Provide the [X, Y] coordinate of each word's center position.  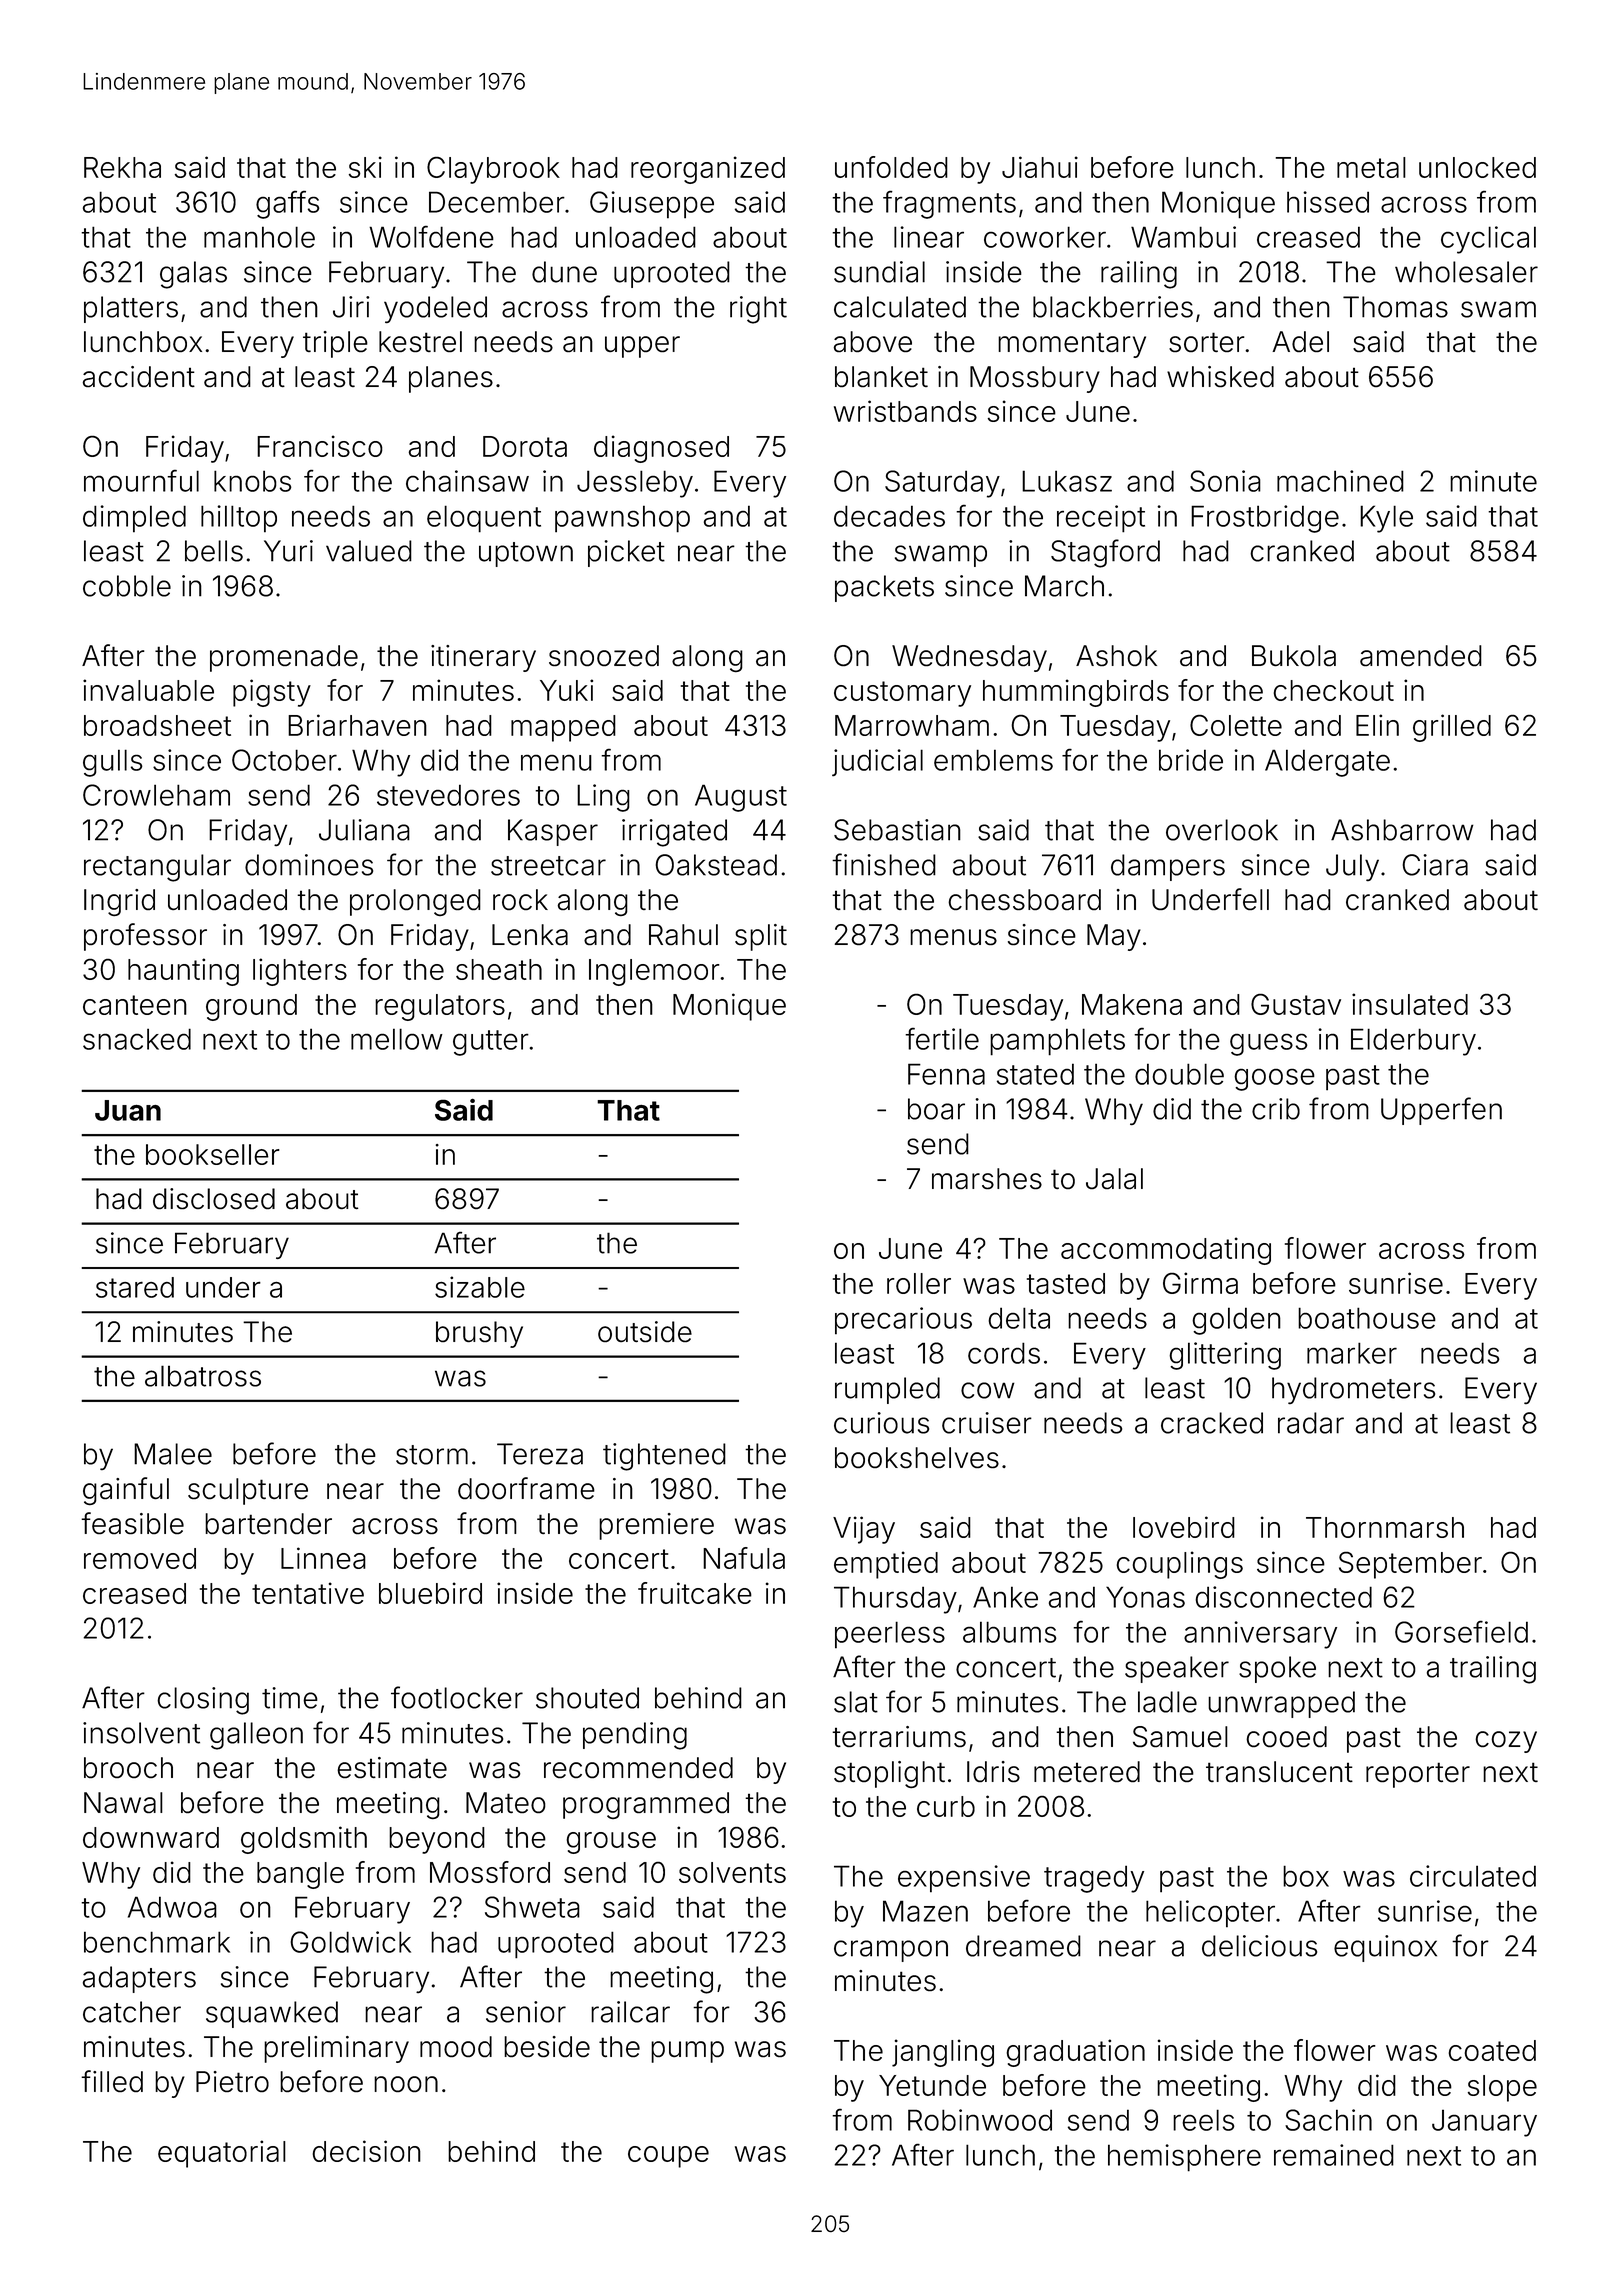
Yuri [288, 551]
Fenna [946, 1074]
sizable [480, 1287]
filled [112, 2081]
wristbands [905, 411]
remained [1334, 2155]
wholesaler [1466, 272]
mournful [141, 481]
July [1352, 867]
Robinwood [980, 2120]
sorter [1207, 342]
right [758, 310]
